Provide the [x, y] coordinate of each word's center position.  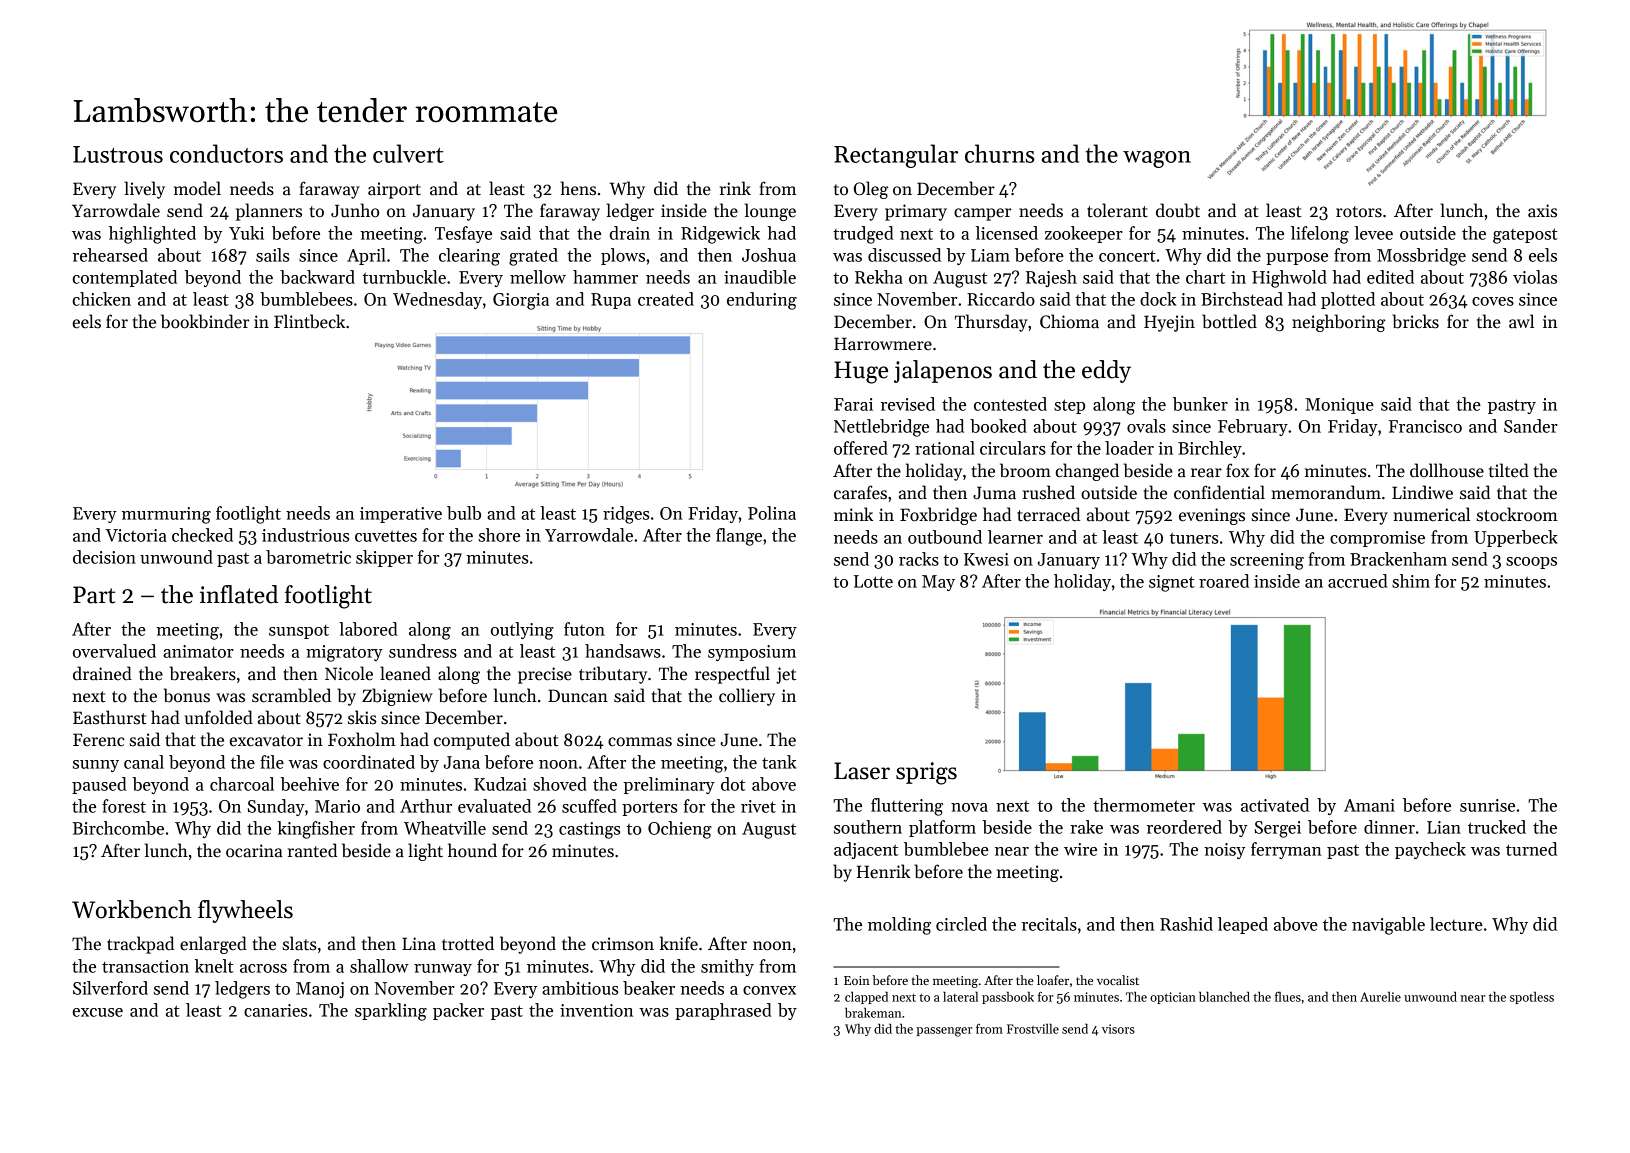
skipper [384, 558]
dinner [1389, 827]
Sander [1531, 426]
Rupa [611, 301]
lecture [1456, 924]
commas [640, 742]
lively [144, 190]
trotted [468, 943]
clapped [866, 997]
